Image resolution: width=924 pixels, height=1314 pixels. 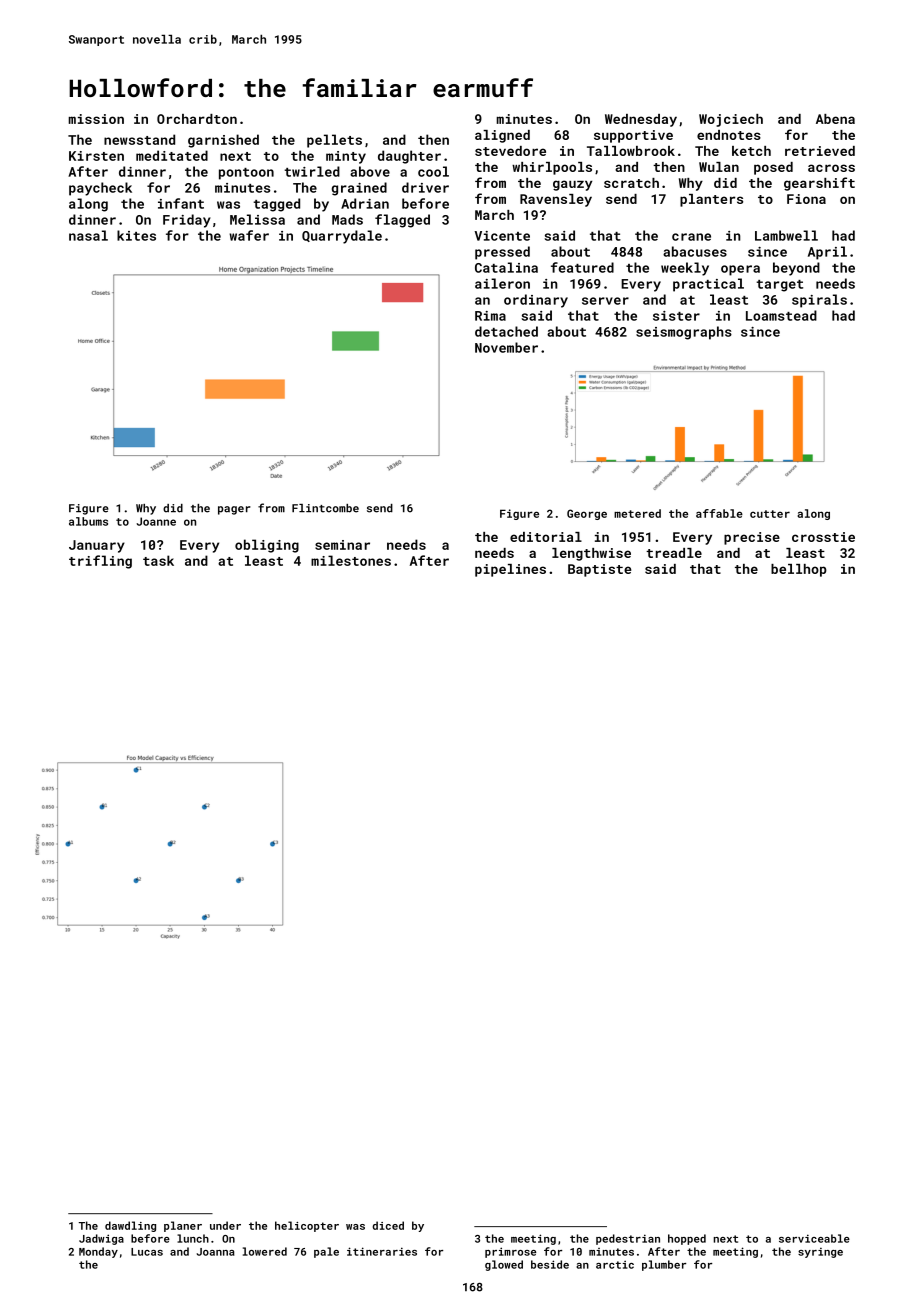 What do you see at coordinates (181, 203) in the screenshot?
I see `infant` at bounding box center [181, 203].
